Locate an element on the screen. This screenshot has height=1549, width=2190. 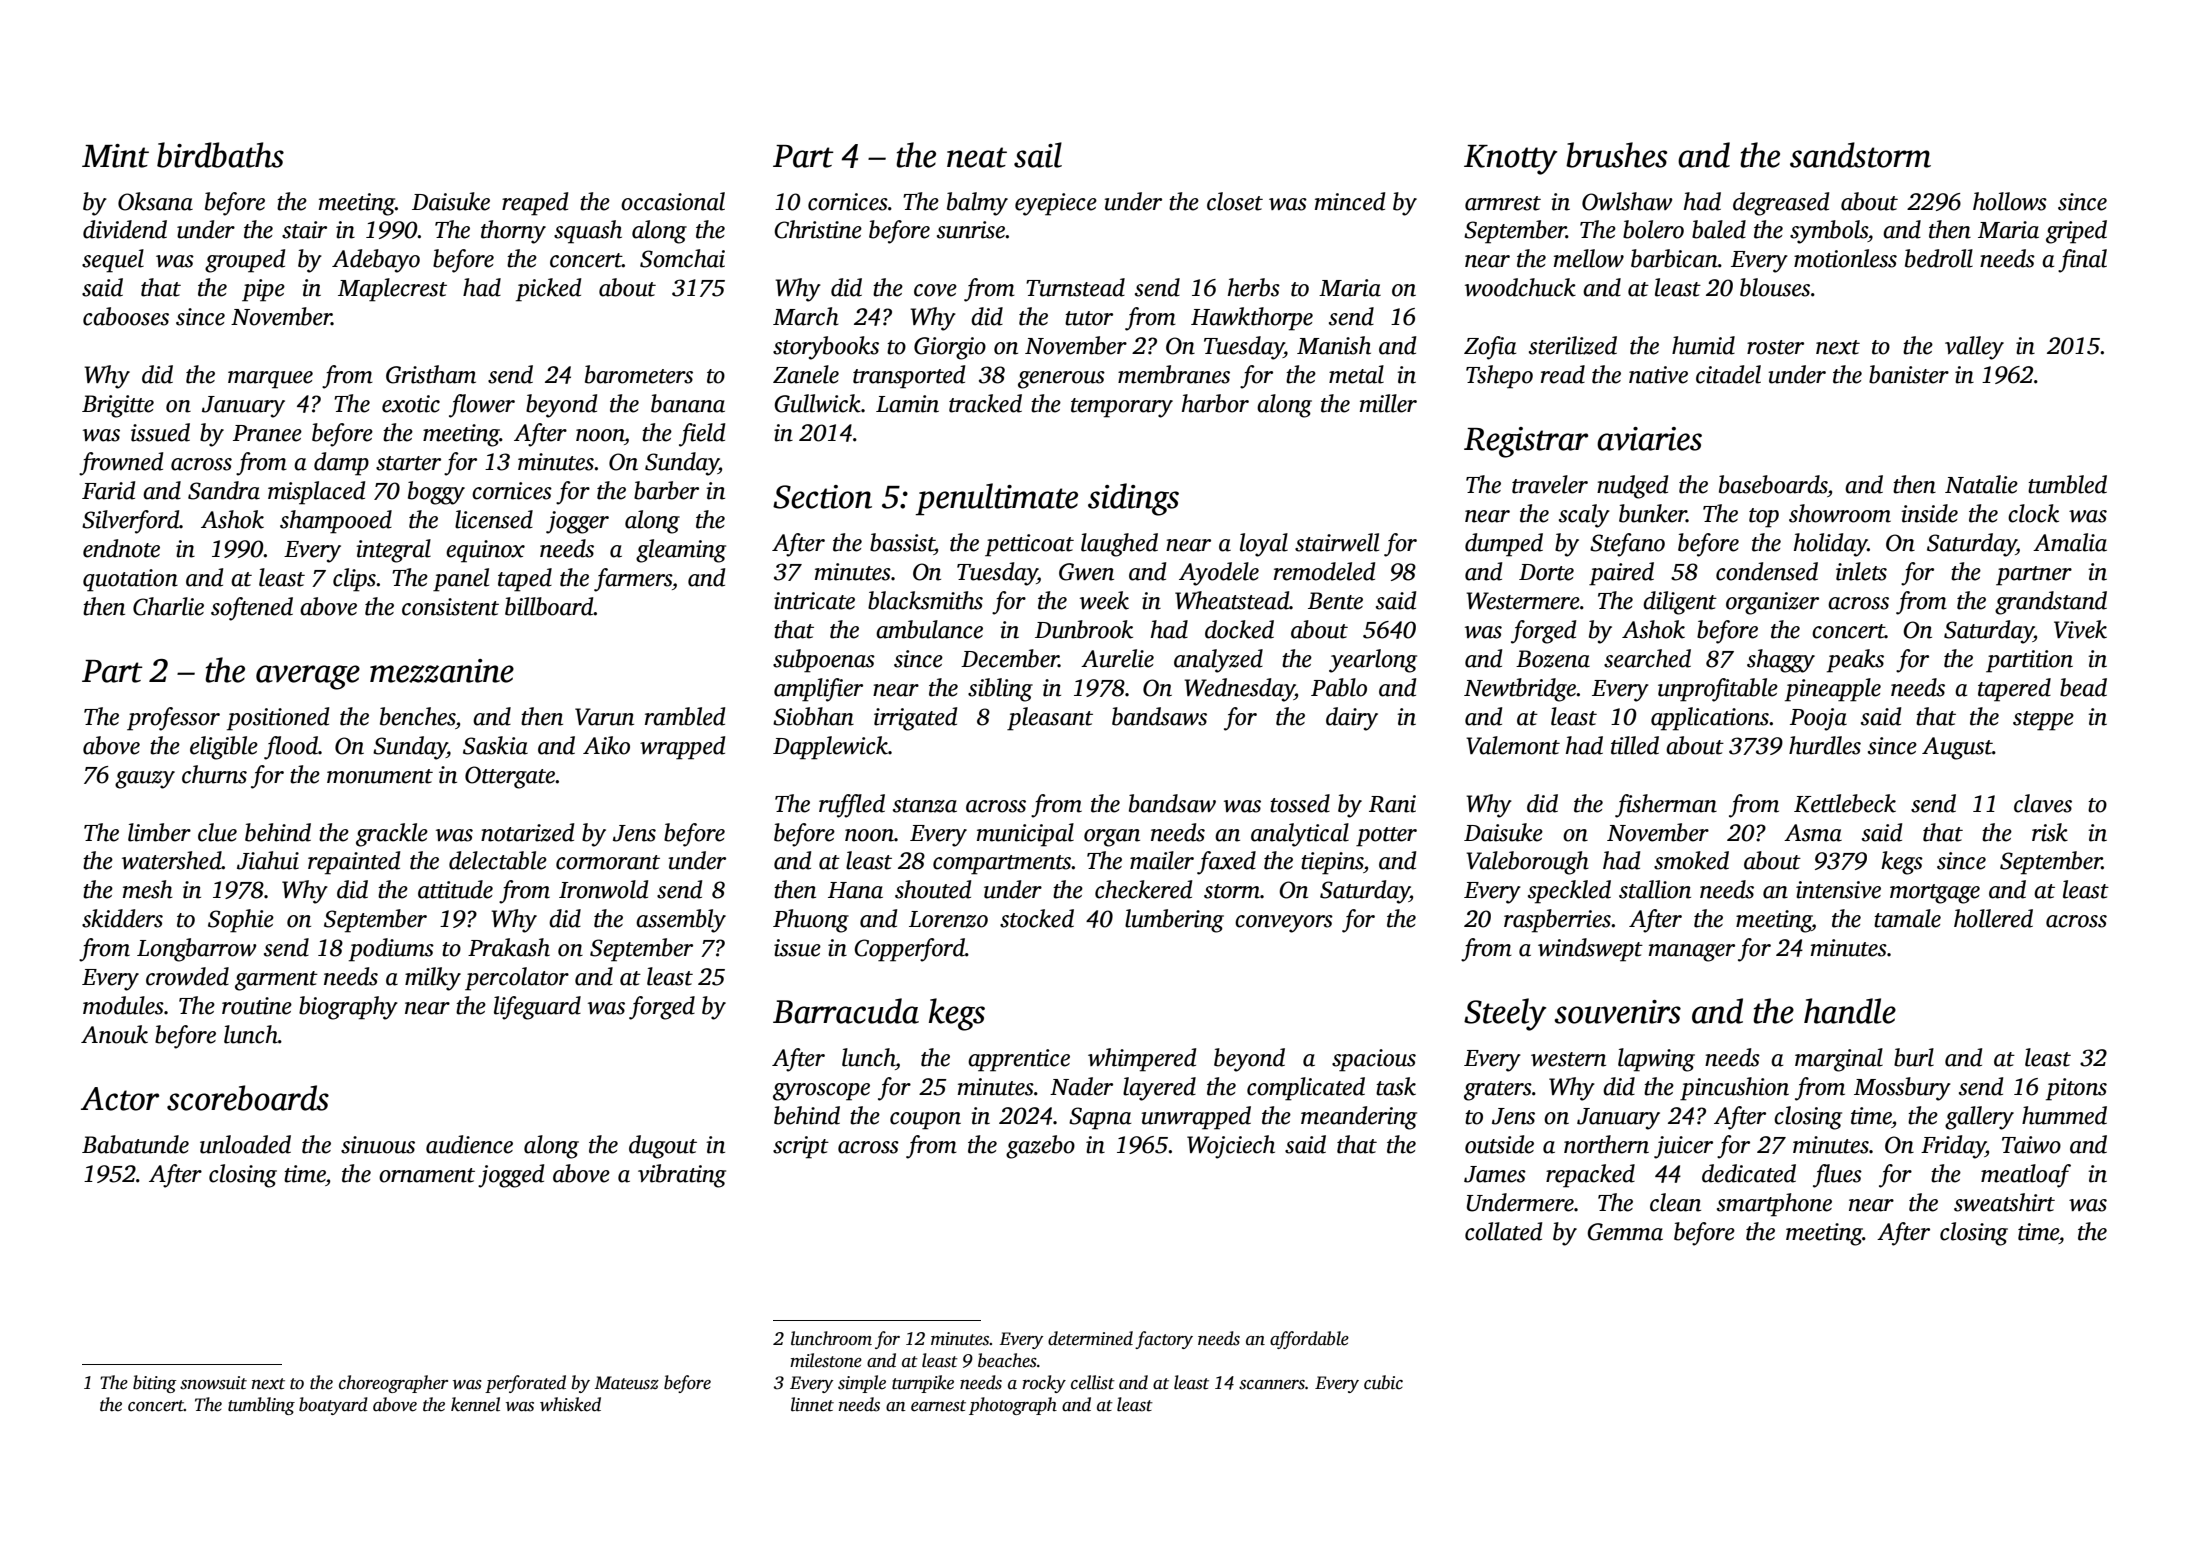
Steely is located at coordinates (1505, 1014).
